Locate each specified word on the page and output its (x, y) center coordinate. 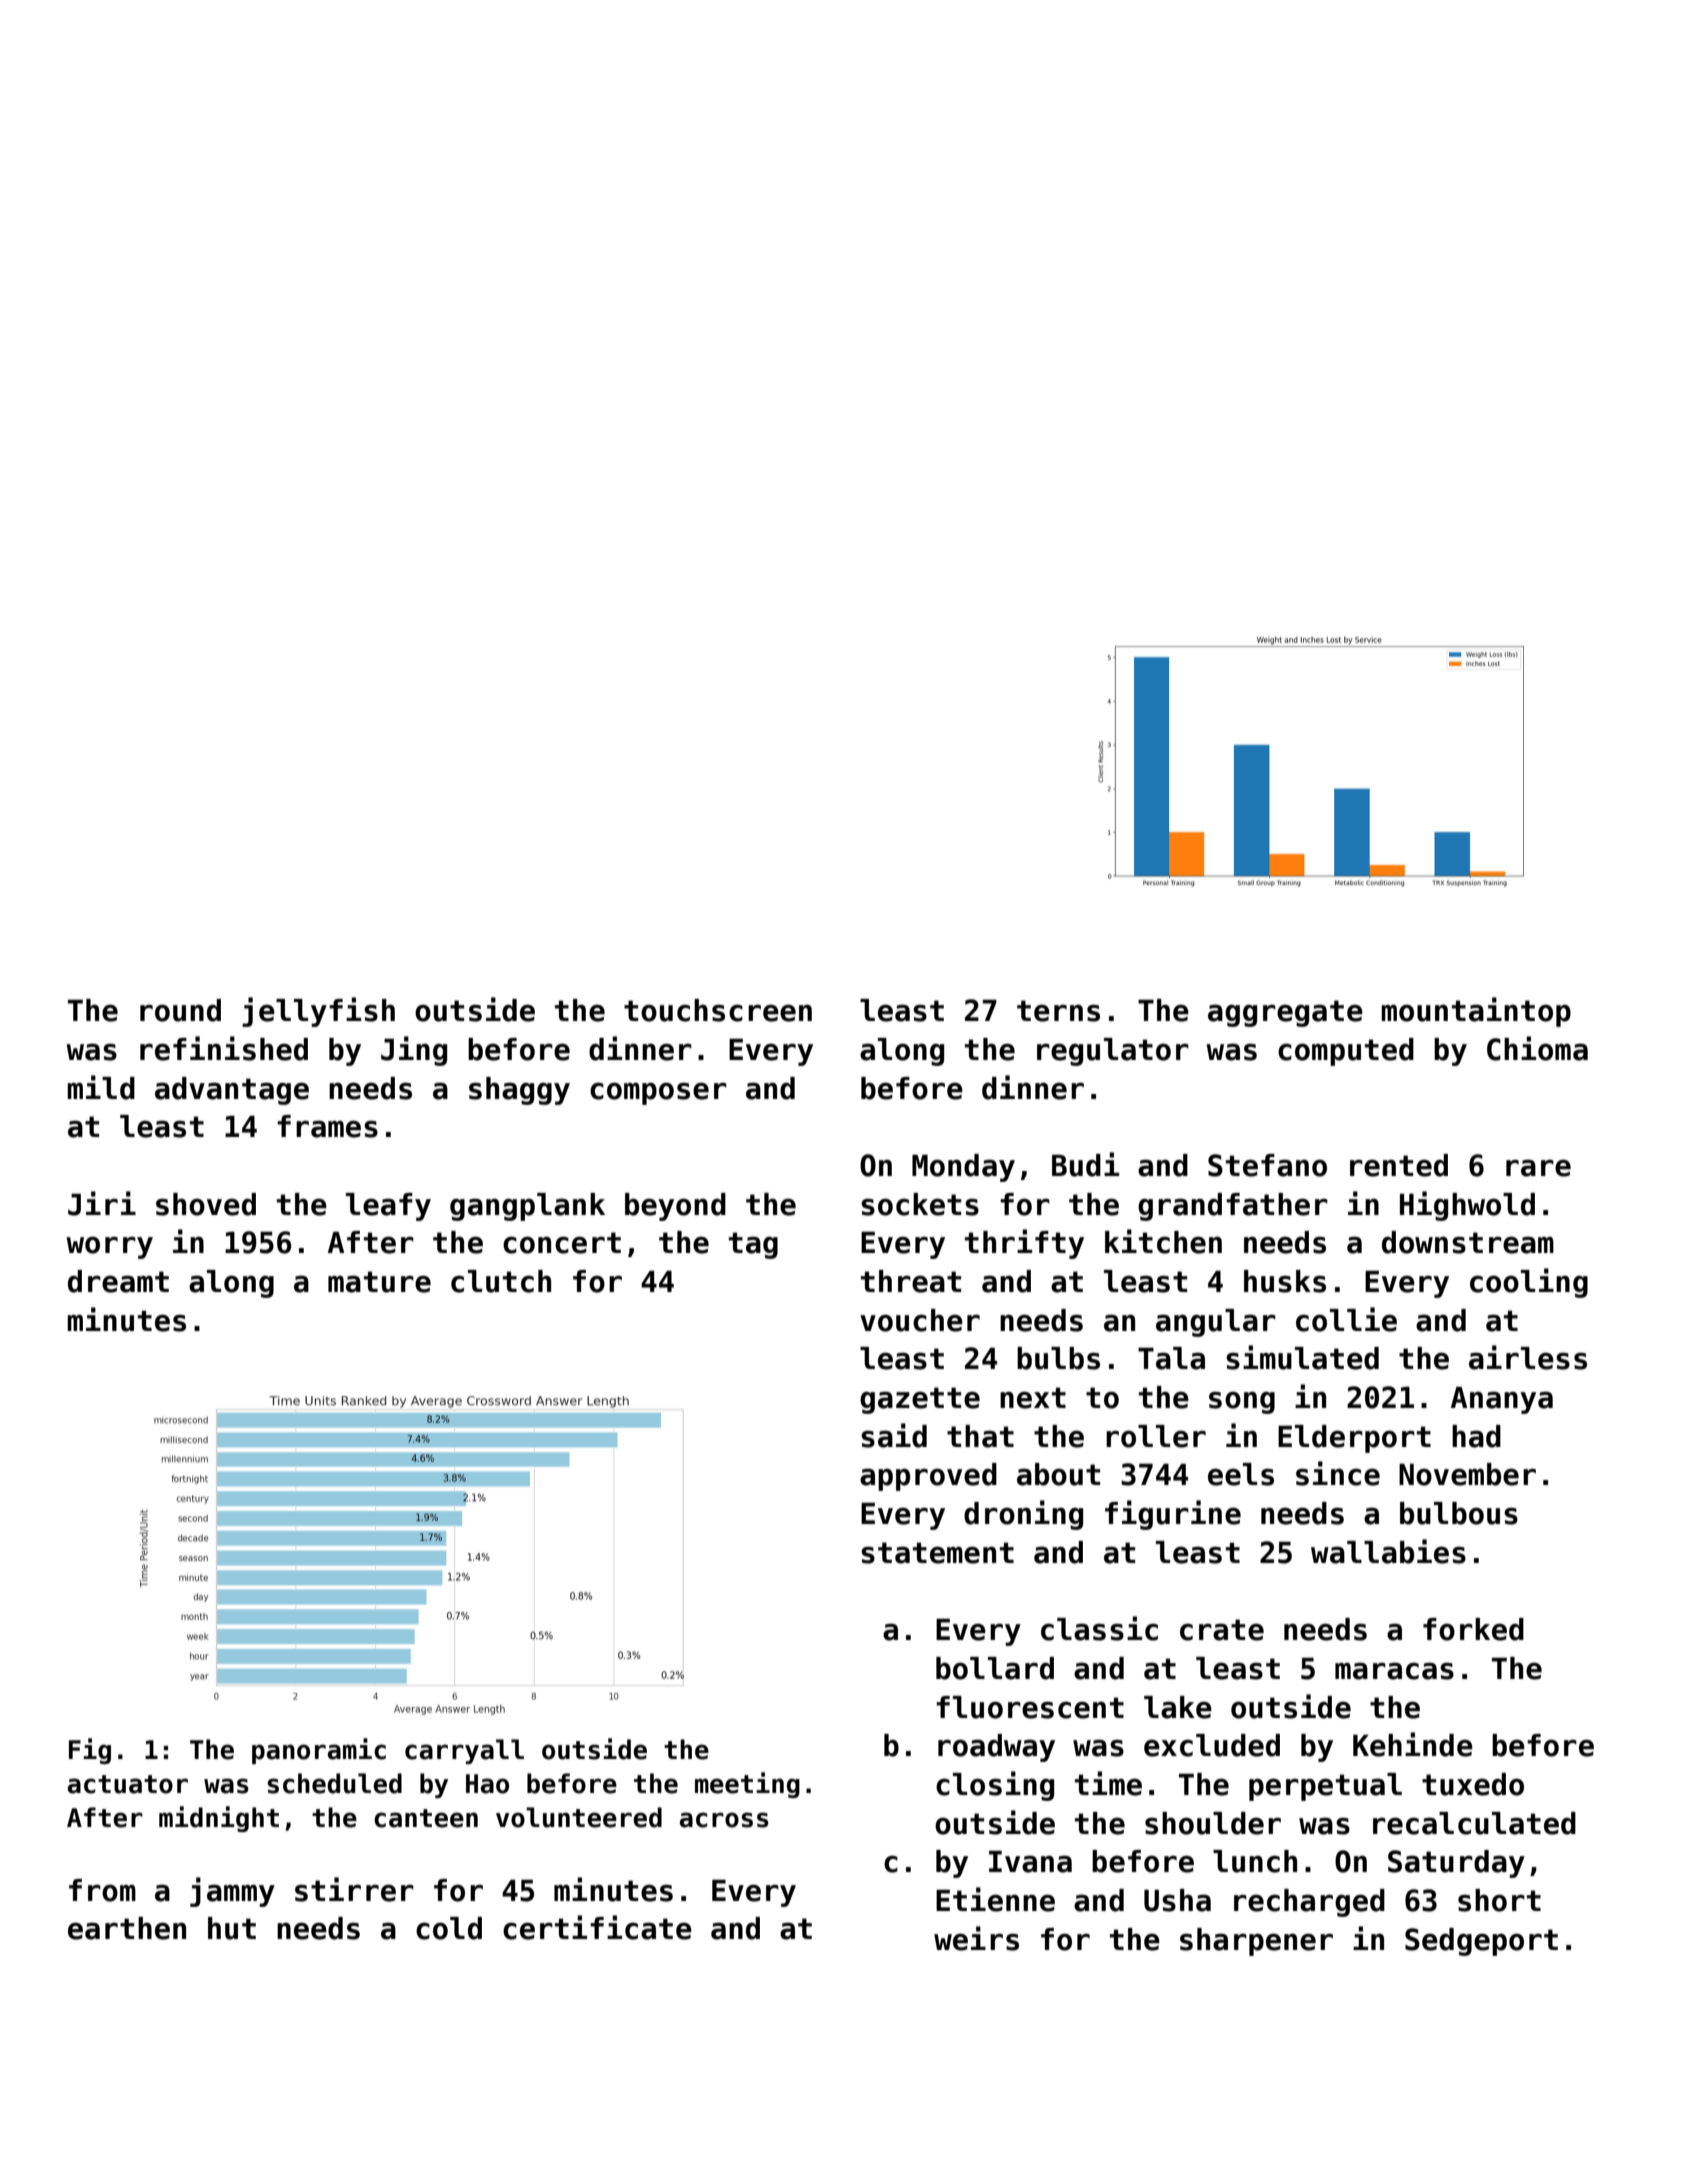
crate (1222, 1630)
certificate (597, 1927)
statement (937, 1553)
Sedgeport (1481, 1942)
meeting (747, 1785)
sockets (920, 1204)
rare (1538, 1168)
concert (562, 1243)
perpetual (1325, 1787)
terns (1058, 1011)
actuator (128, 1784)
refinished (224, 1048)
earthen (127, 1928)
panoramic (319, 1751)
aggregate (1285, 1013)
